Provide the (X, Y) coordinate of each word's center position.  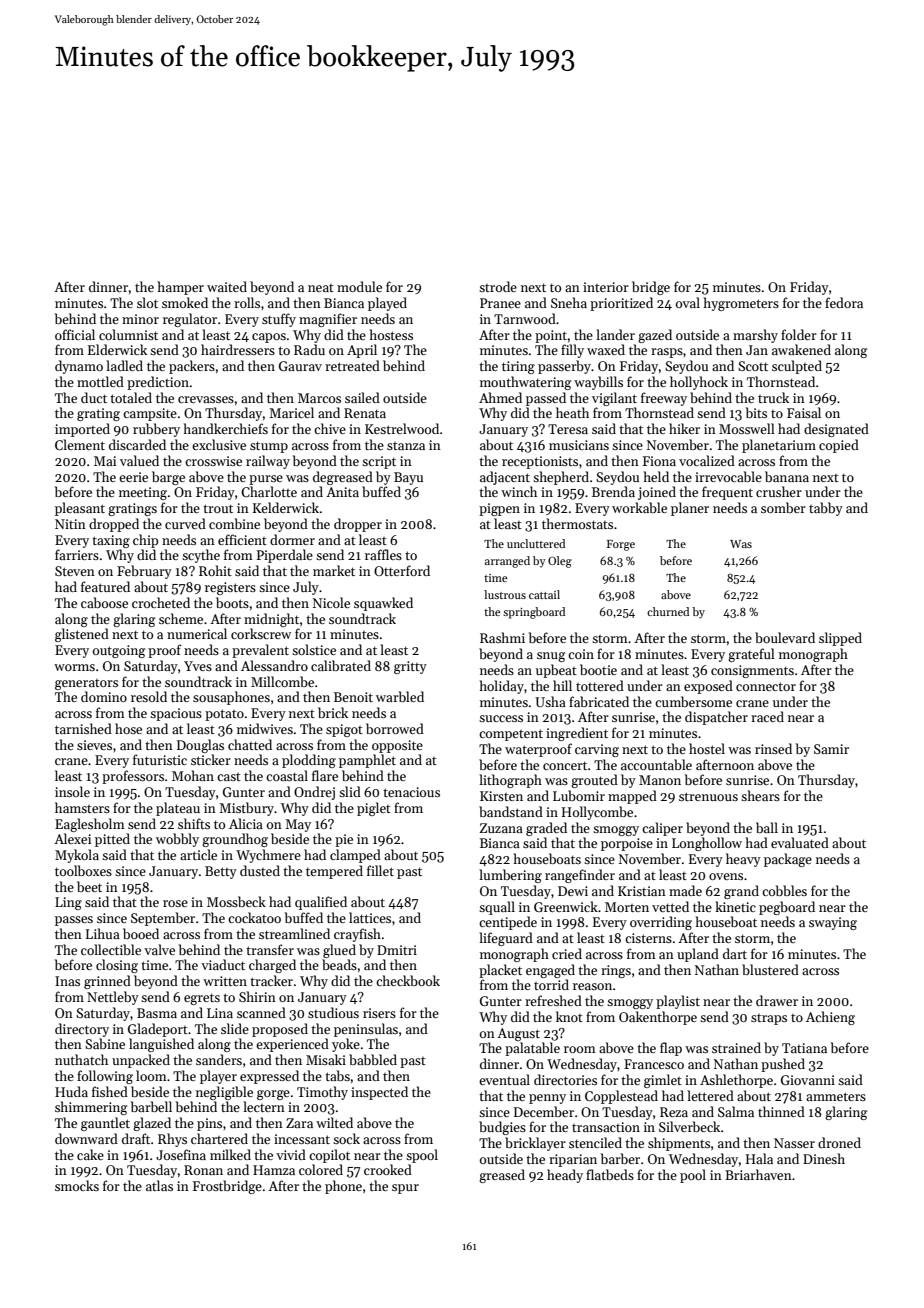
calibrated (341, 665)
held (656, 476)
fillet (380, 870)
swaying (833, 923)
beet (89, 886)
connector (766, 686)
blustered (770, 969)
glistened (82, 635)
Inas (67, 981)
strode (498, 286)
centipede (508, 923)
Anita (342, 492)
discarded (137, 444)
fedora (844, 302)
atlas (159, 1185)
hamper (181, 288)
